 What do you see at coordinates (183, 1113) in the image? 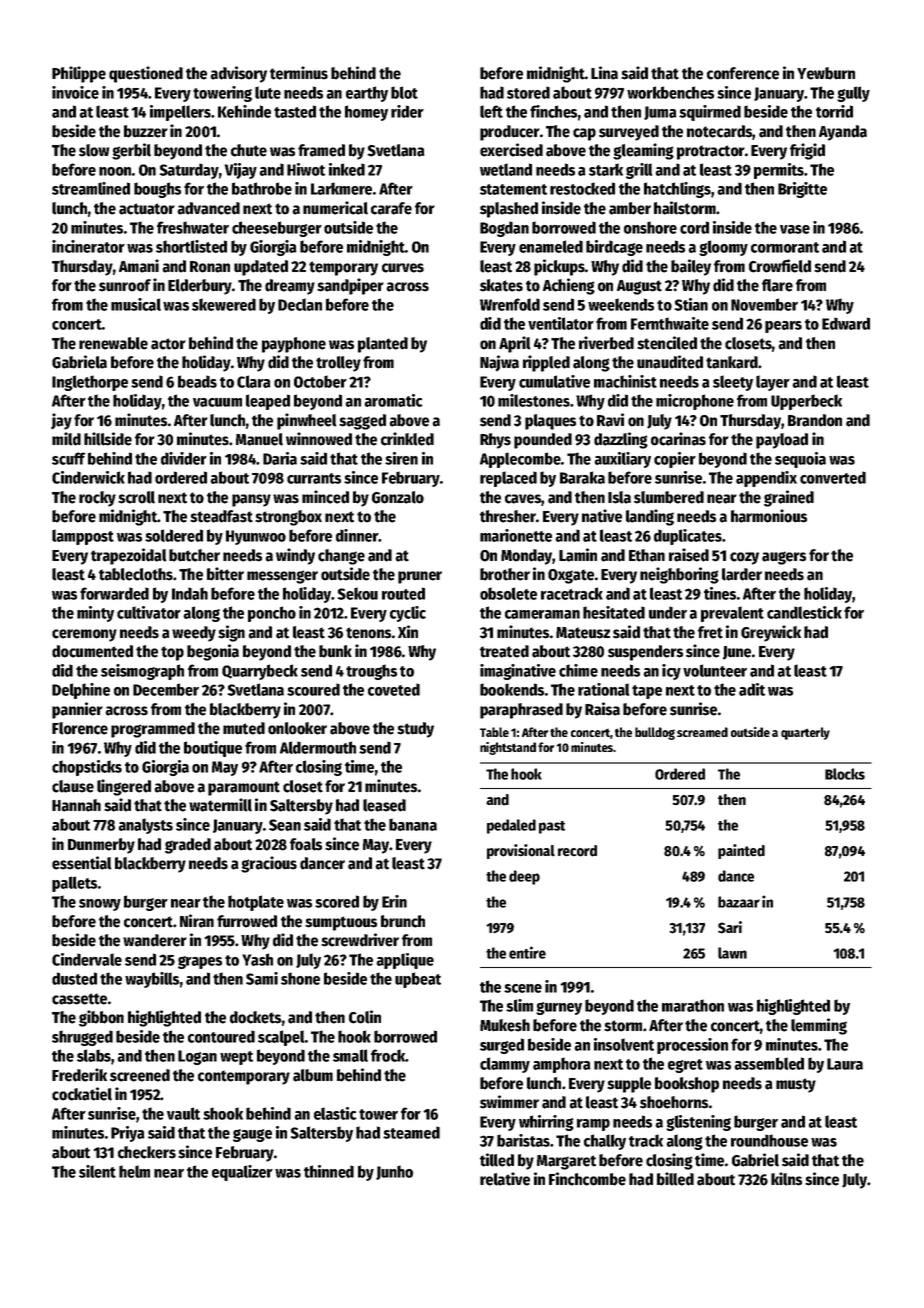
I see `vault` at bounding box center [183, 1113].
